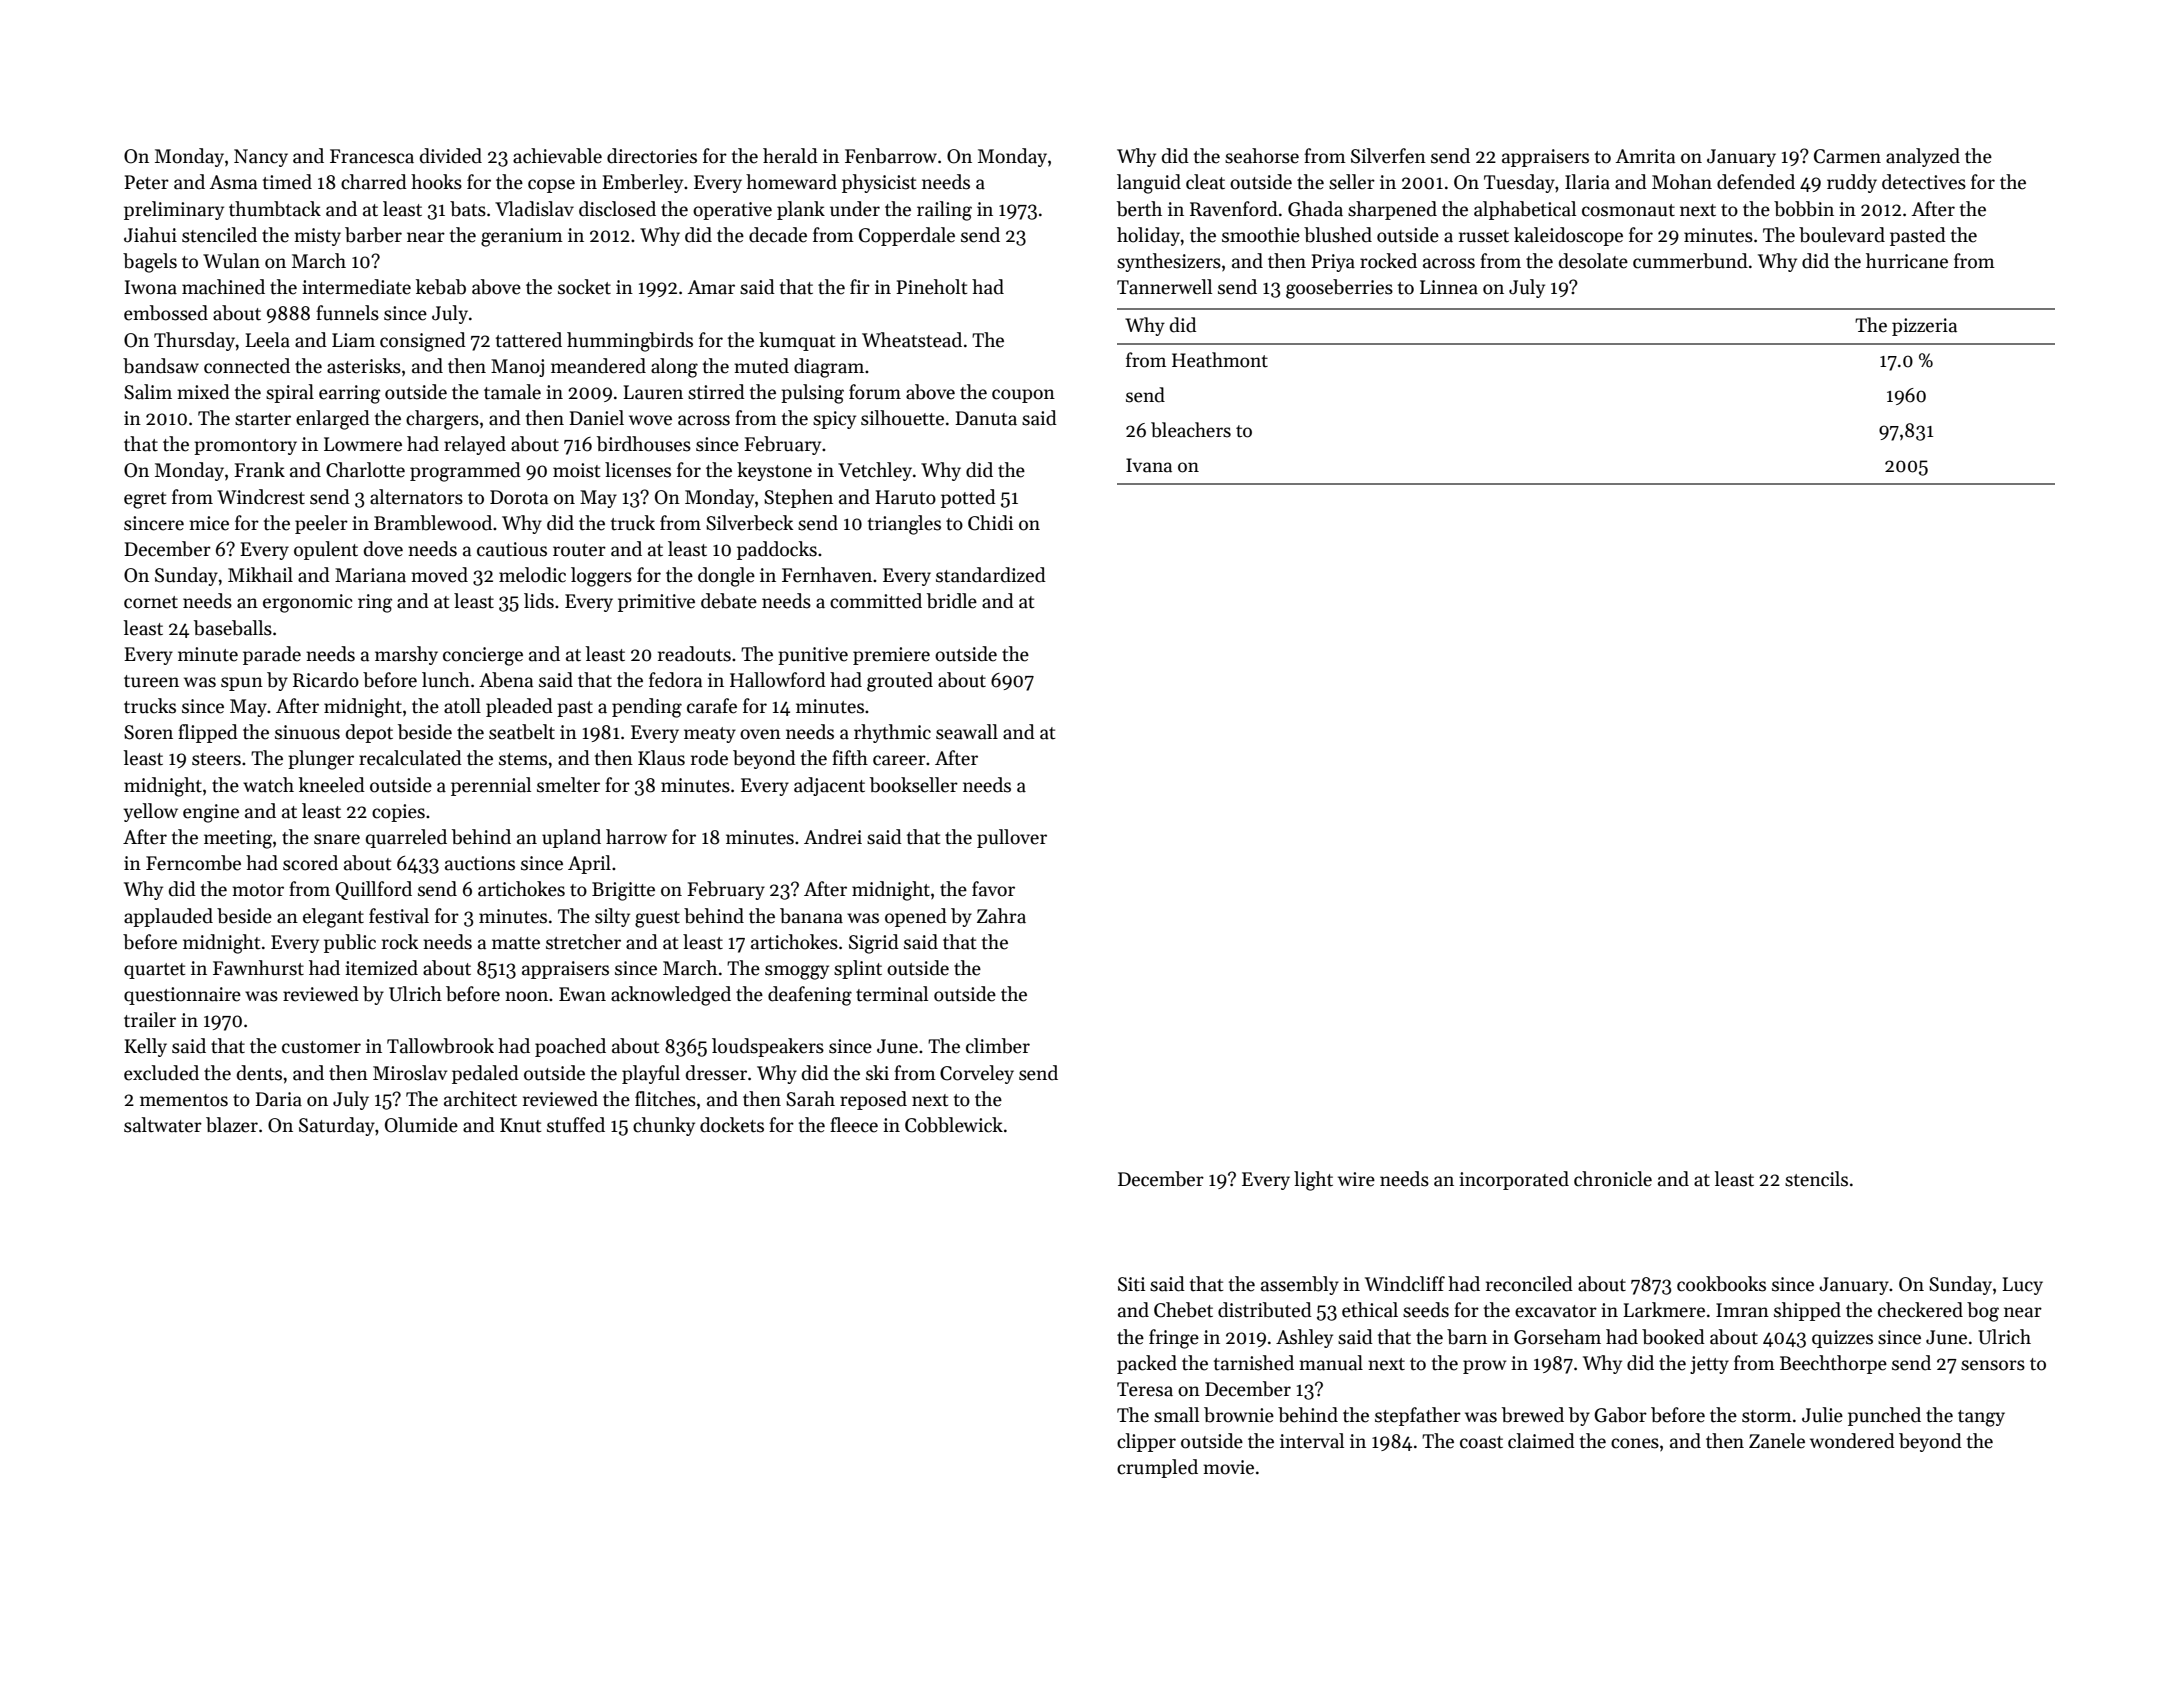 The width and height of the page is (2178, 1683). What do you see at coordinates (145, 500) in the page?
I see `egret` at bounding box center [145, 500].
